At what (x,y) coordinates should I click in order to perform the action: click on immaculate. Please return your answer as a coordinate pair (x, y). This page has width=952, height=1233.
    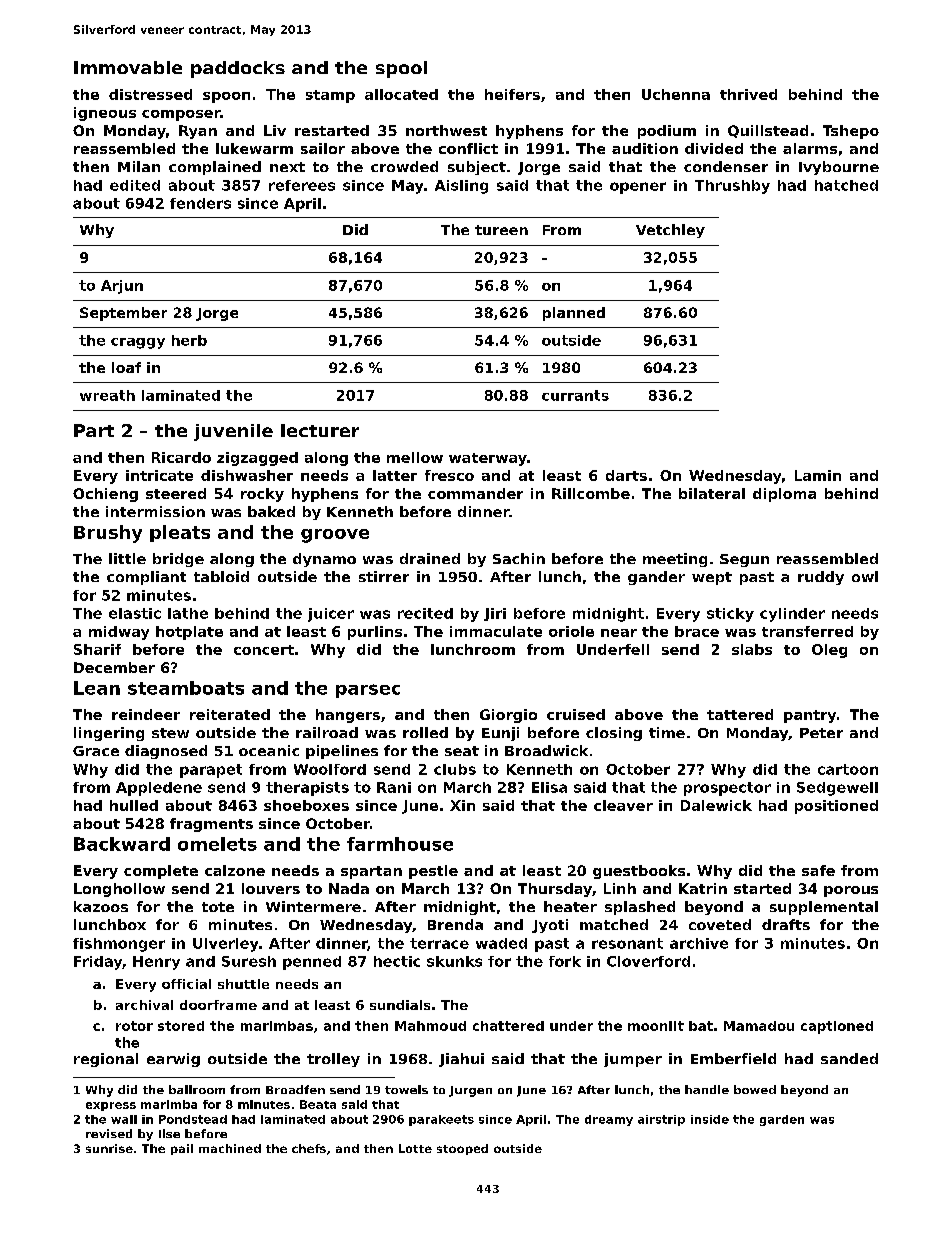
    Looking at the image, I should click on (496, 631).
